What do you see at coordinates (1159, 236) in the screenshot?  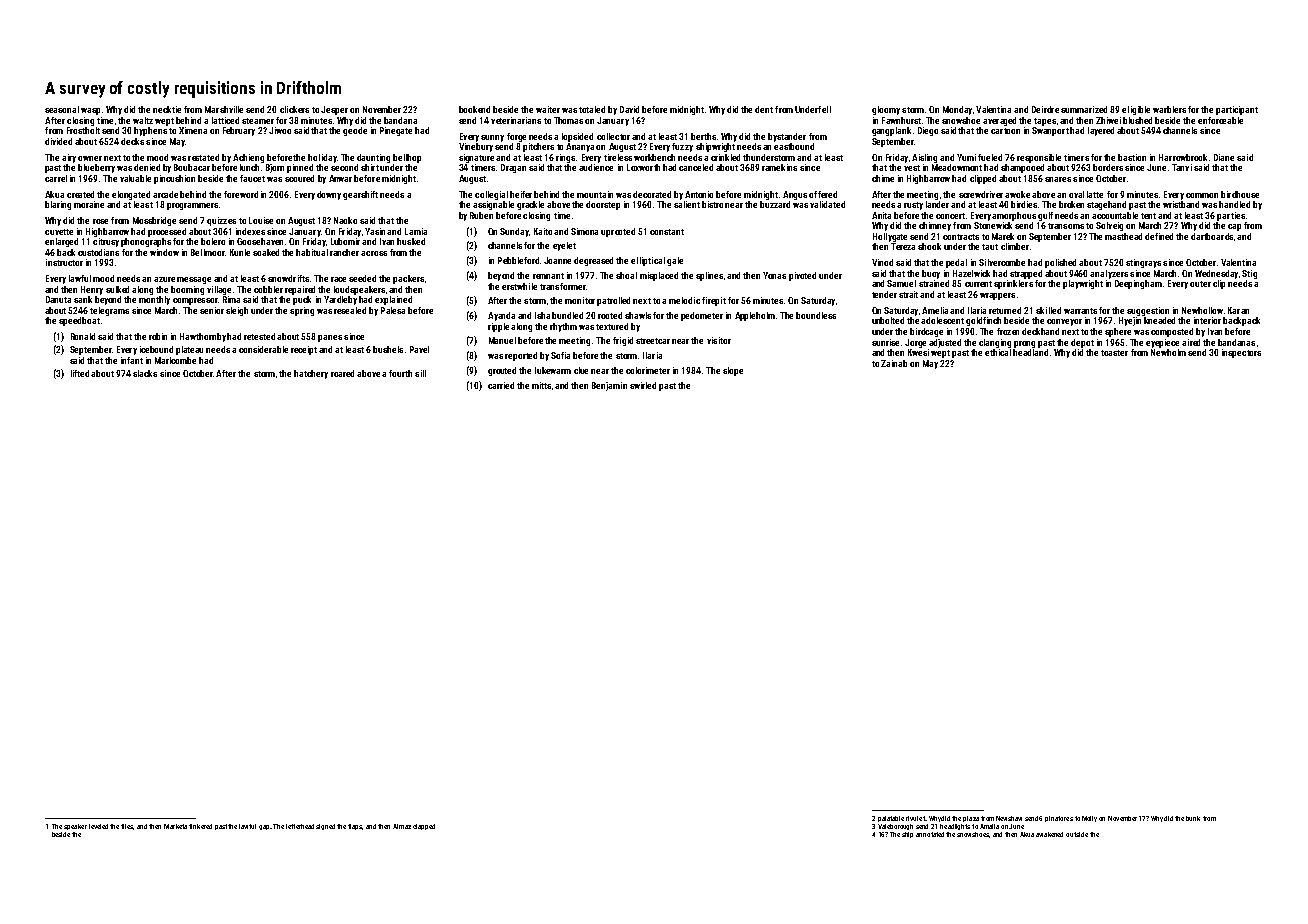 I see `defined` at bounding box center [1159, 236].
